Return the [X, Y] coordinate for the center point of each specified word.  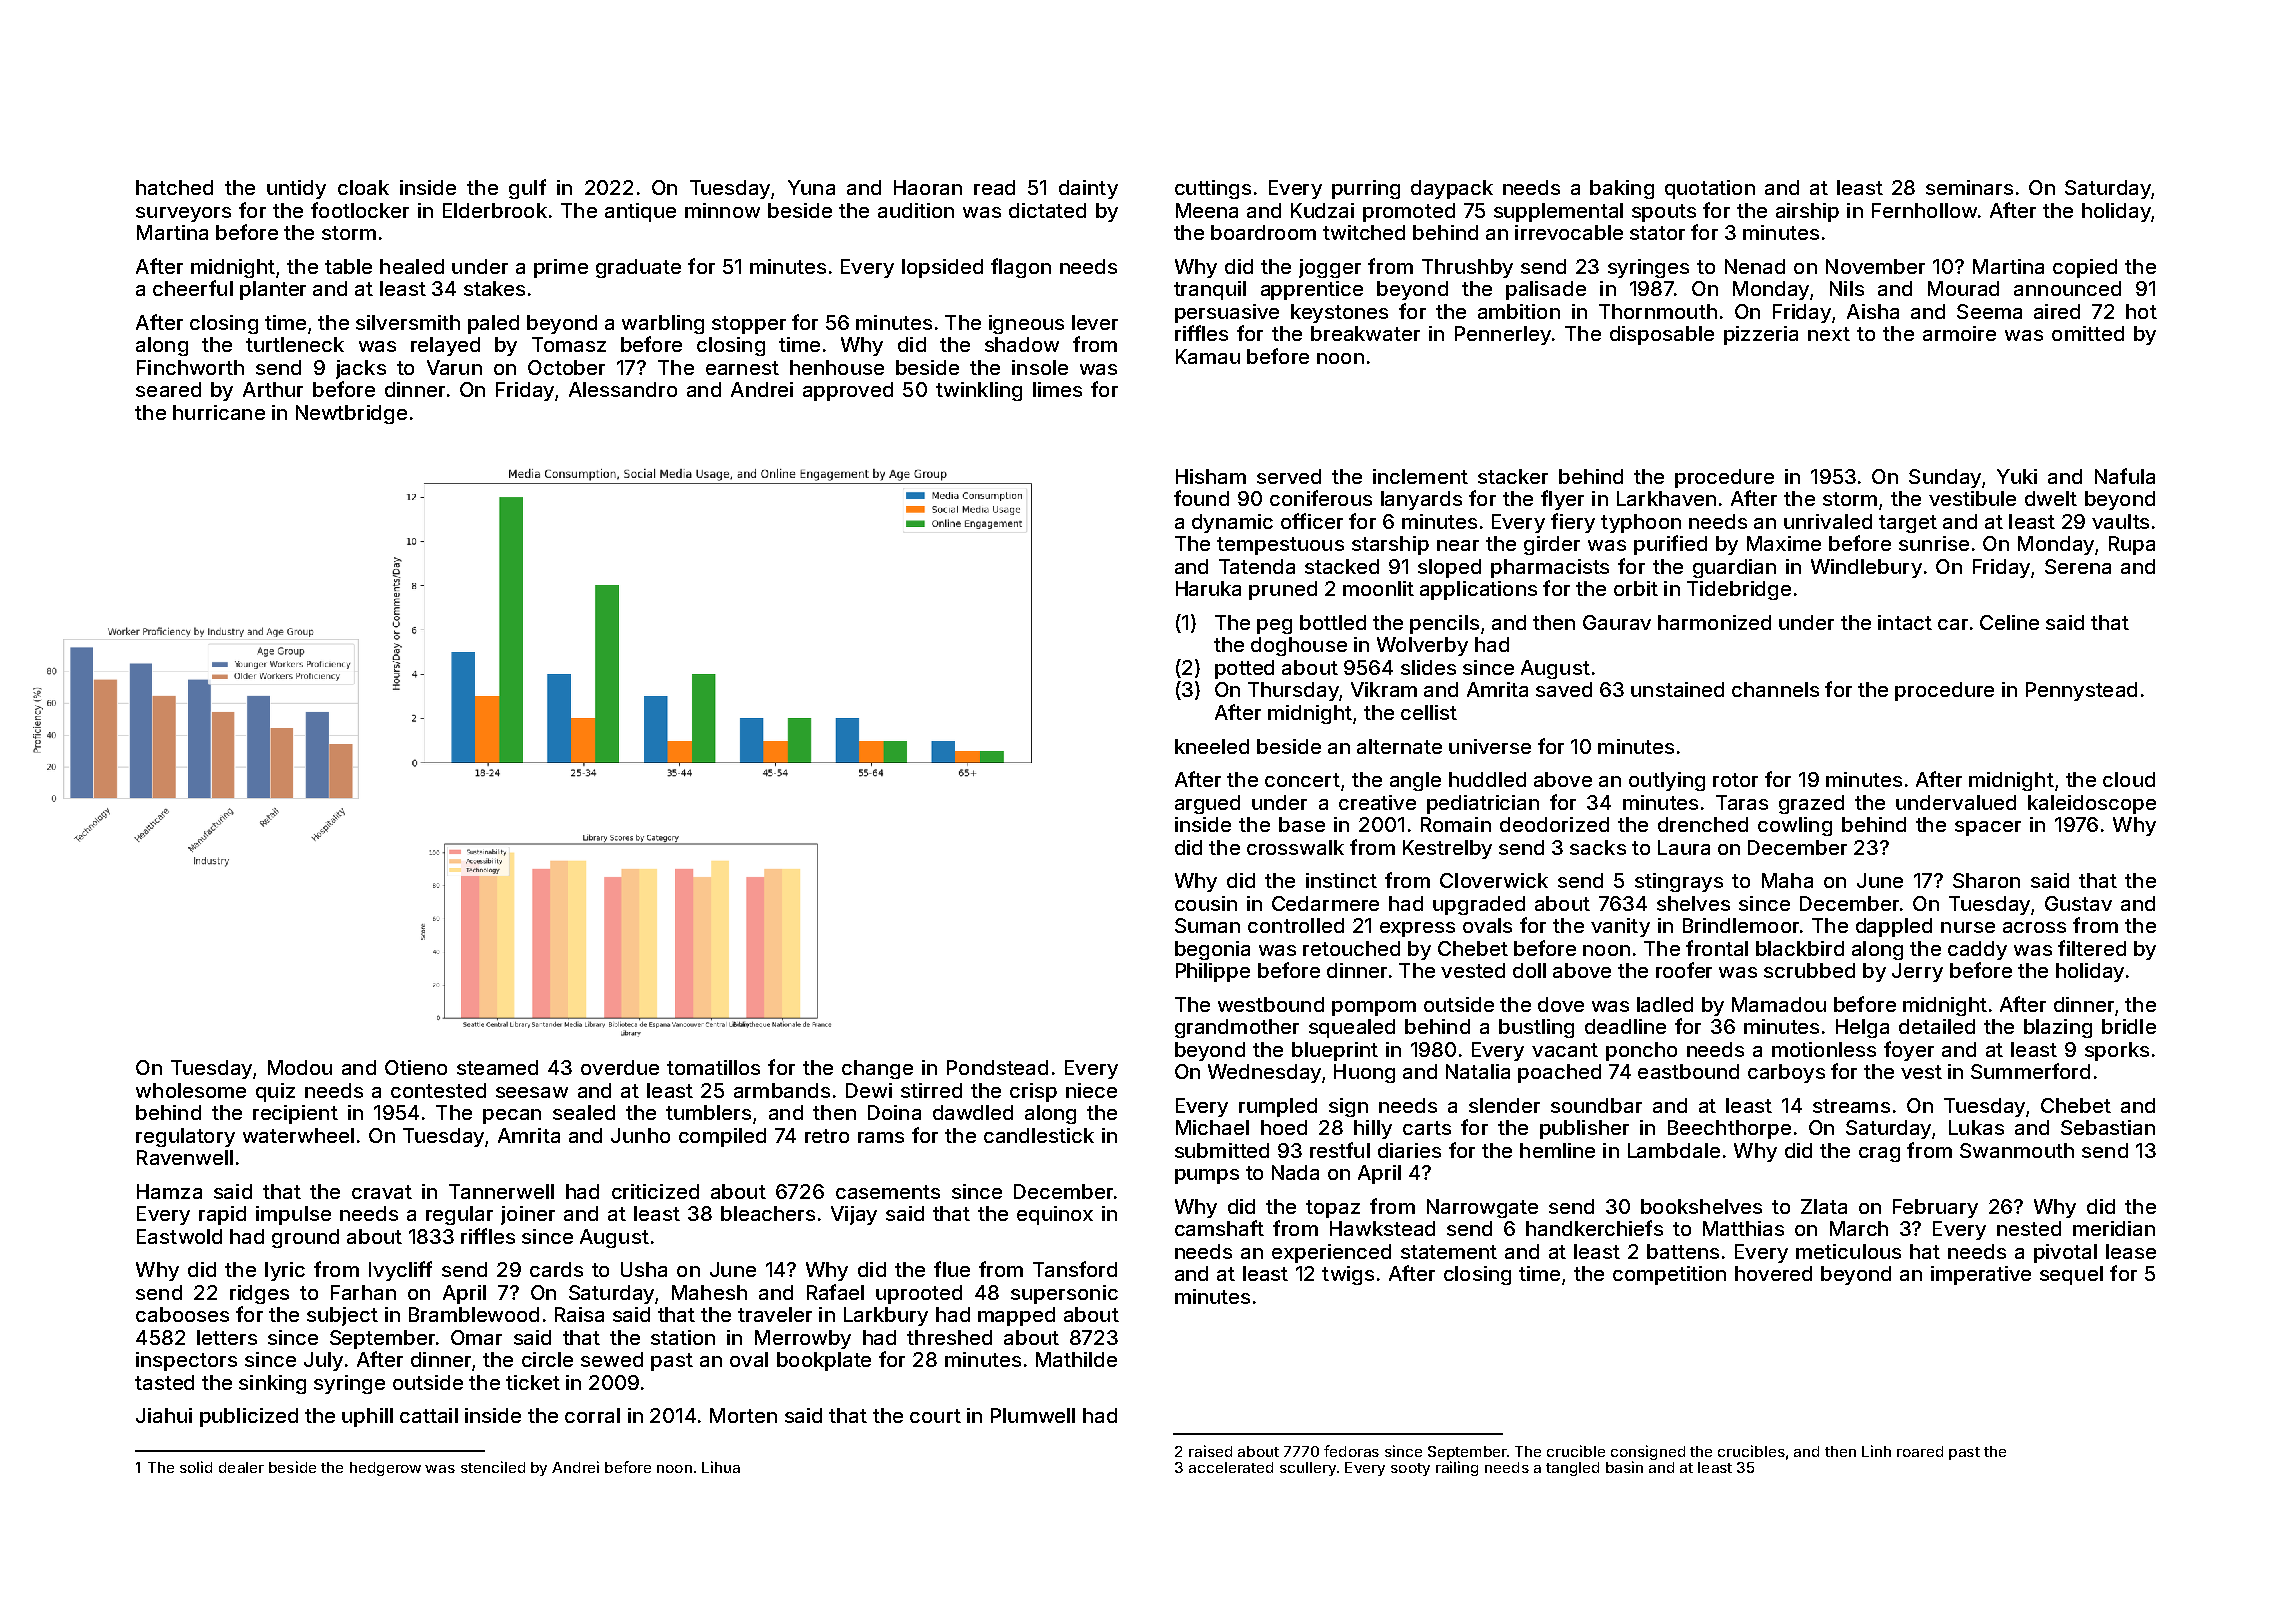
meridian [2114, 1228]
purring [1366, 189]
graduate [638, 268]
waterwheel [298, 1135]
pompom [1374, 1008]
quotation [1710, 189]
